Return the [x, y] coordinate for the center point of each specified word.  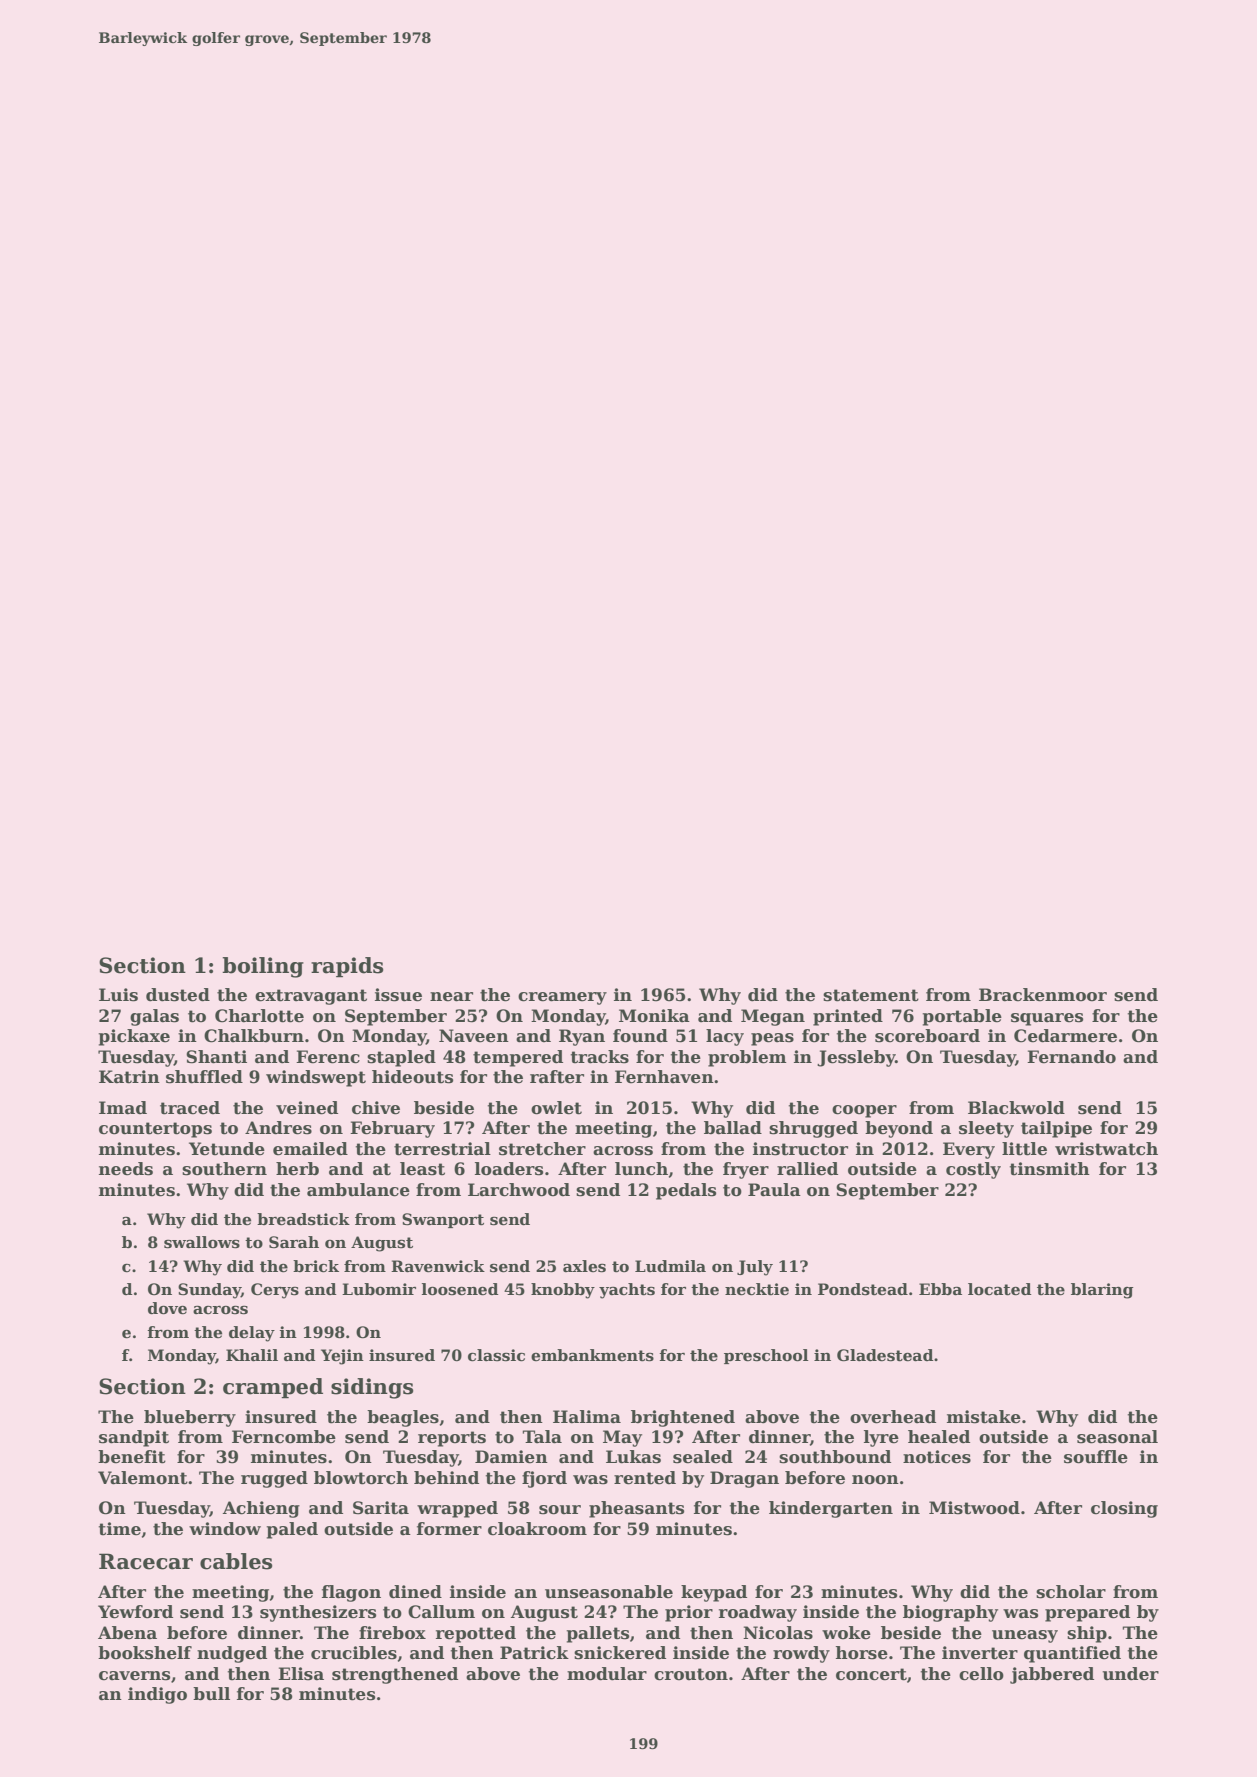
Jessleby [856, 1058]
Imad [123, 1108]
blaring [1102, 1291]
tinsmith [1050, 1169]
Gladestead [885, 1355]
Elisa [301, 1674]
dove [167, 1308]
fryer [746, 1170]
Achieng [261, 1509]
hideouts [412, 1077]
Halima [587, 1417]
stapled [401, 1058]
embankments [592, 1355]
